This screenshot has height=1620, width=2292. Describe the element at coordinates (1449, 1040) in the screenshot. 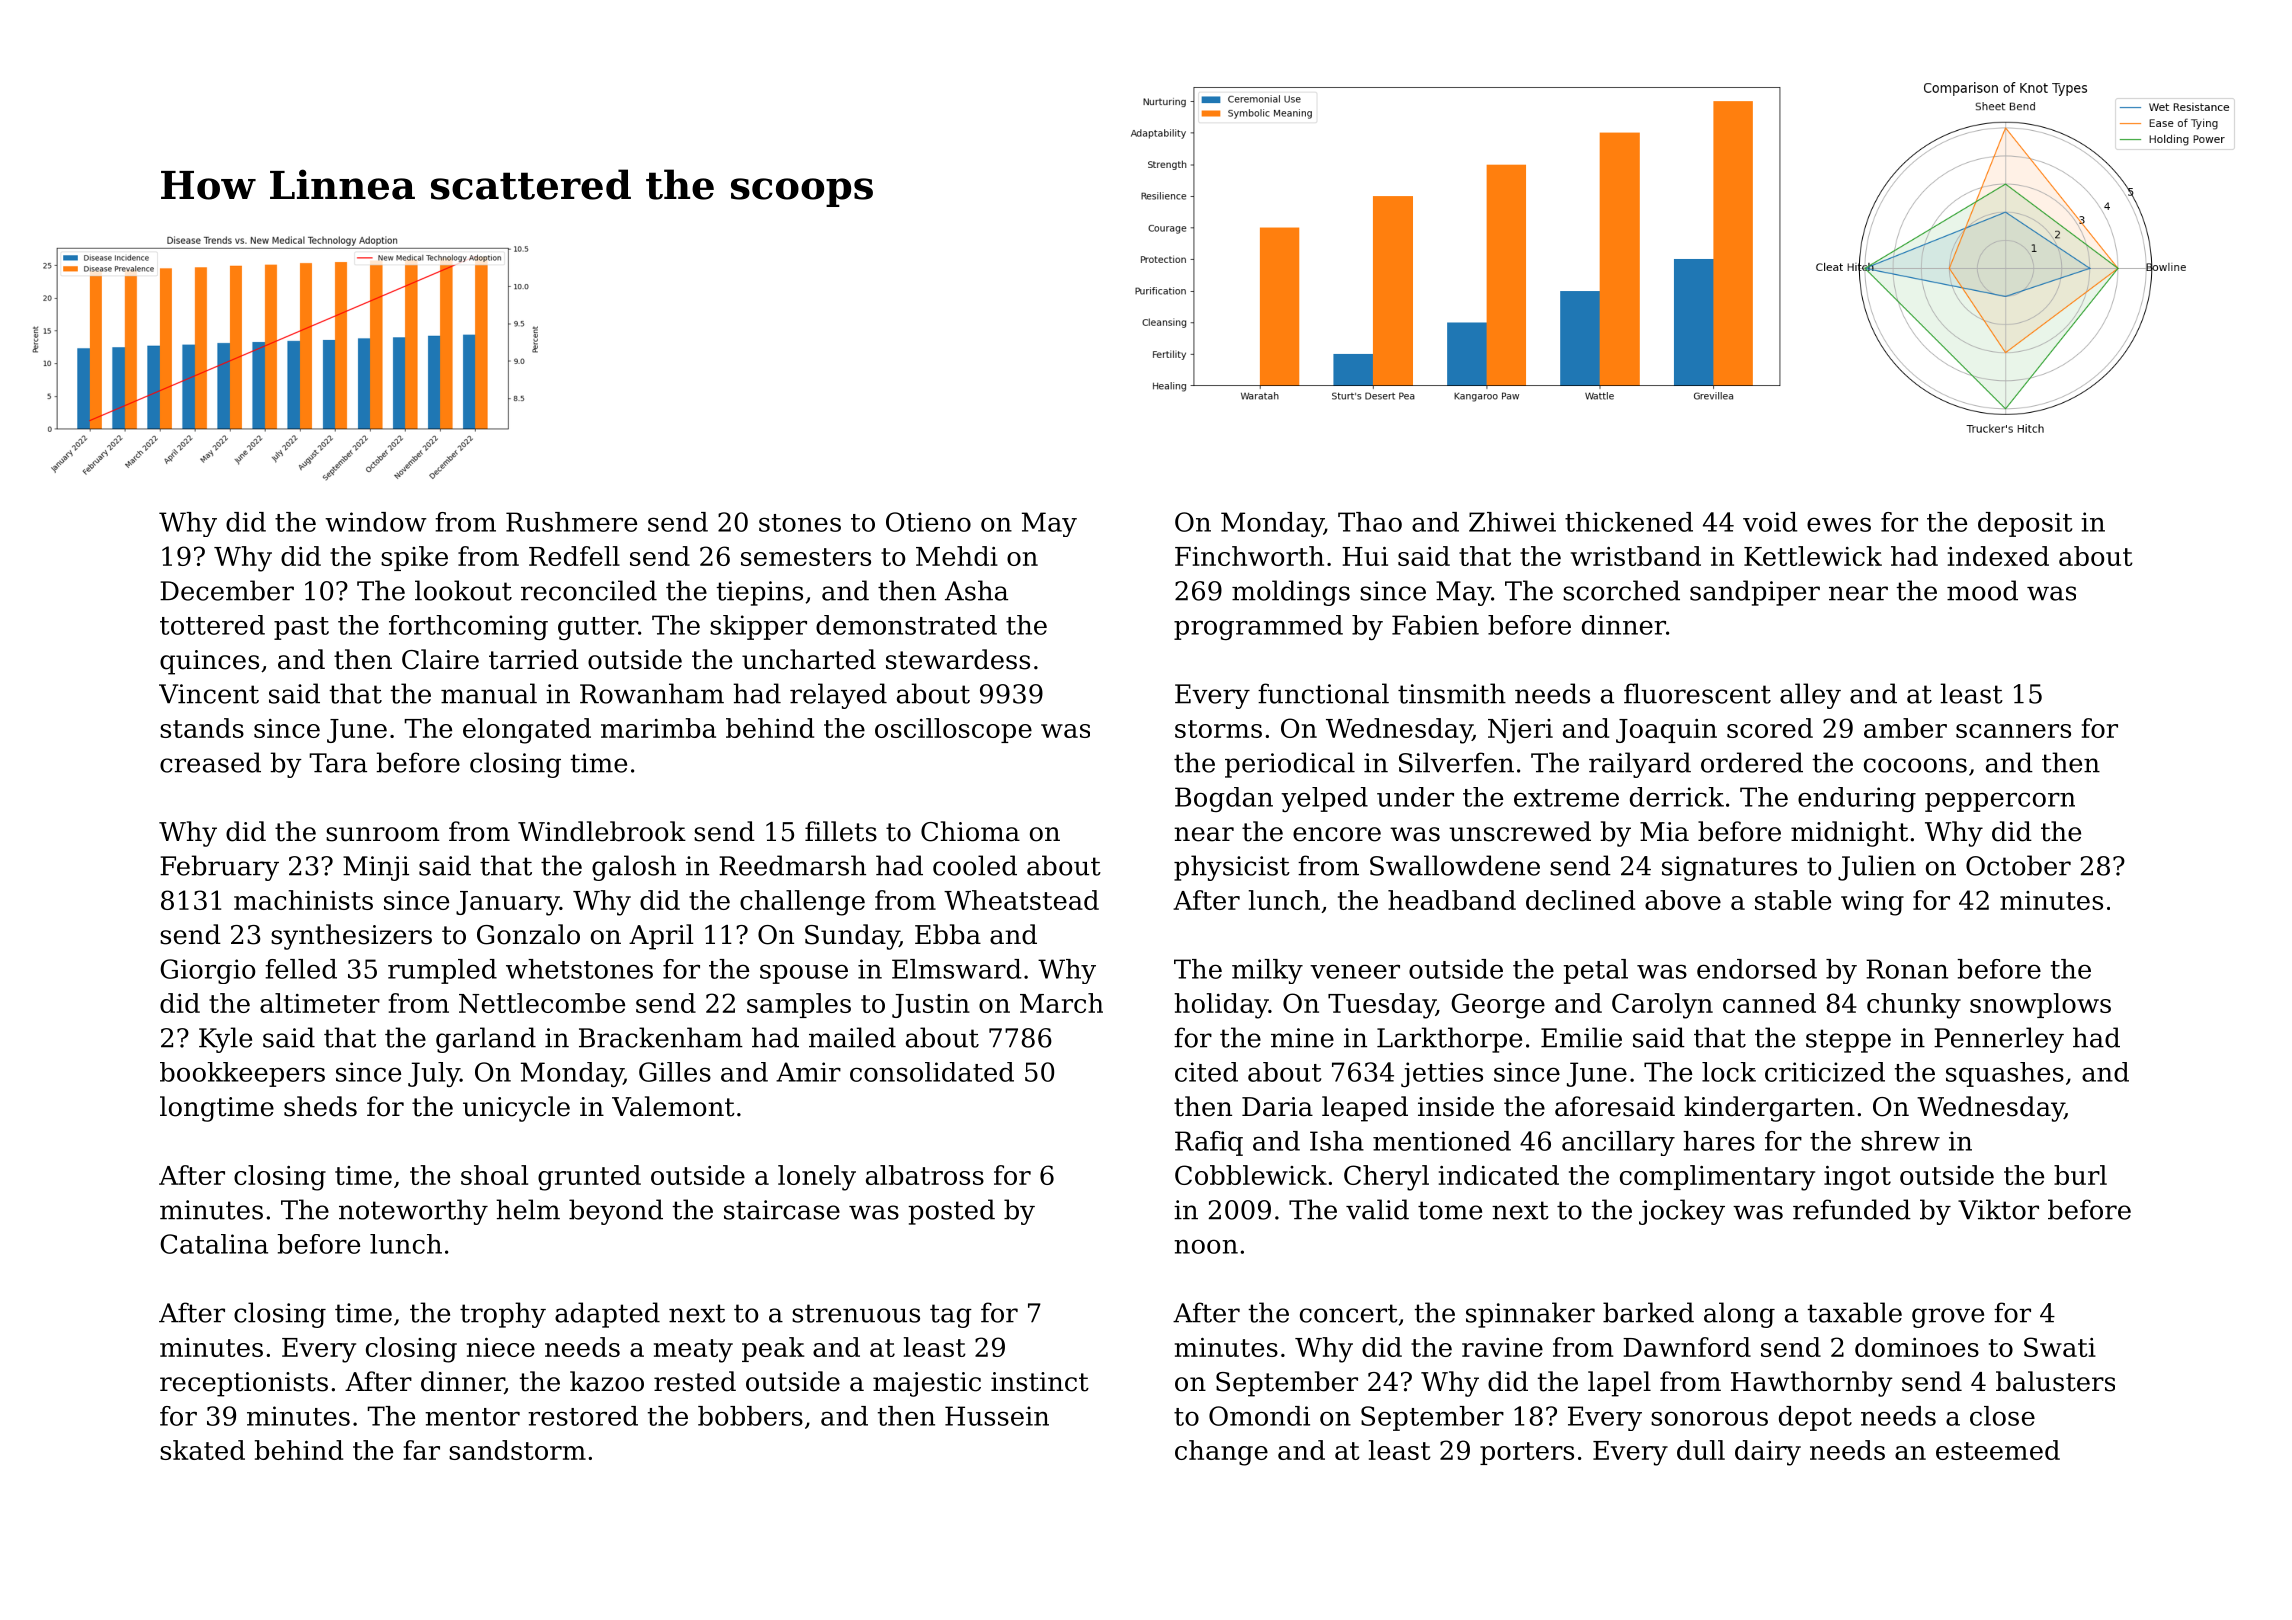

I see `Larkthorpe` at that location.
